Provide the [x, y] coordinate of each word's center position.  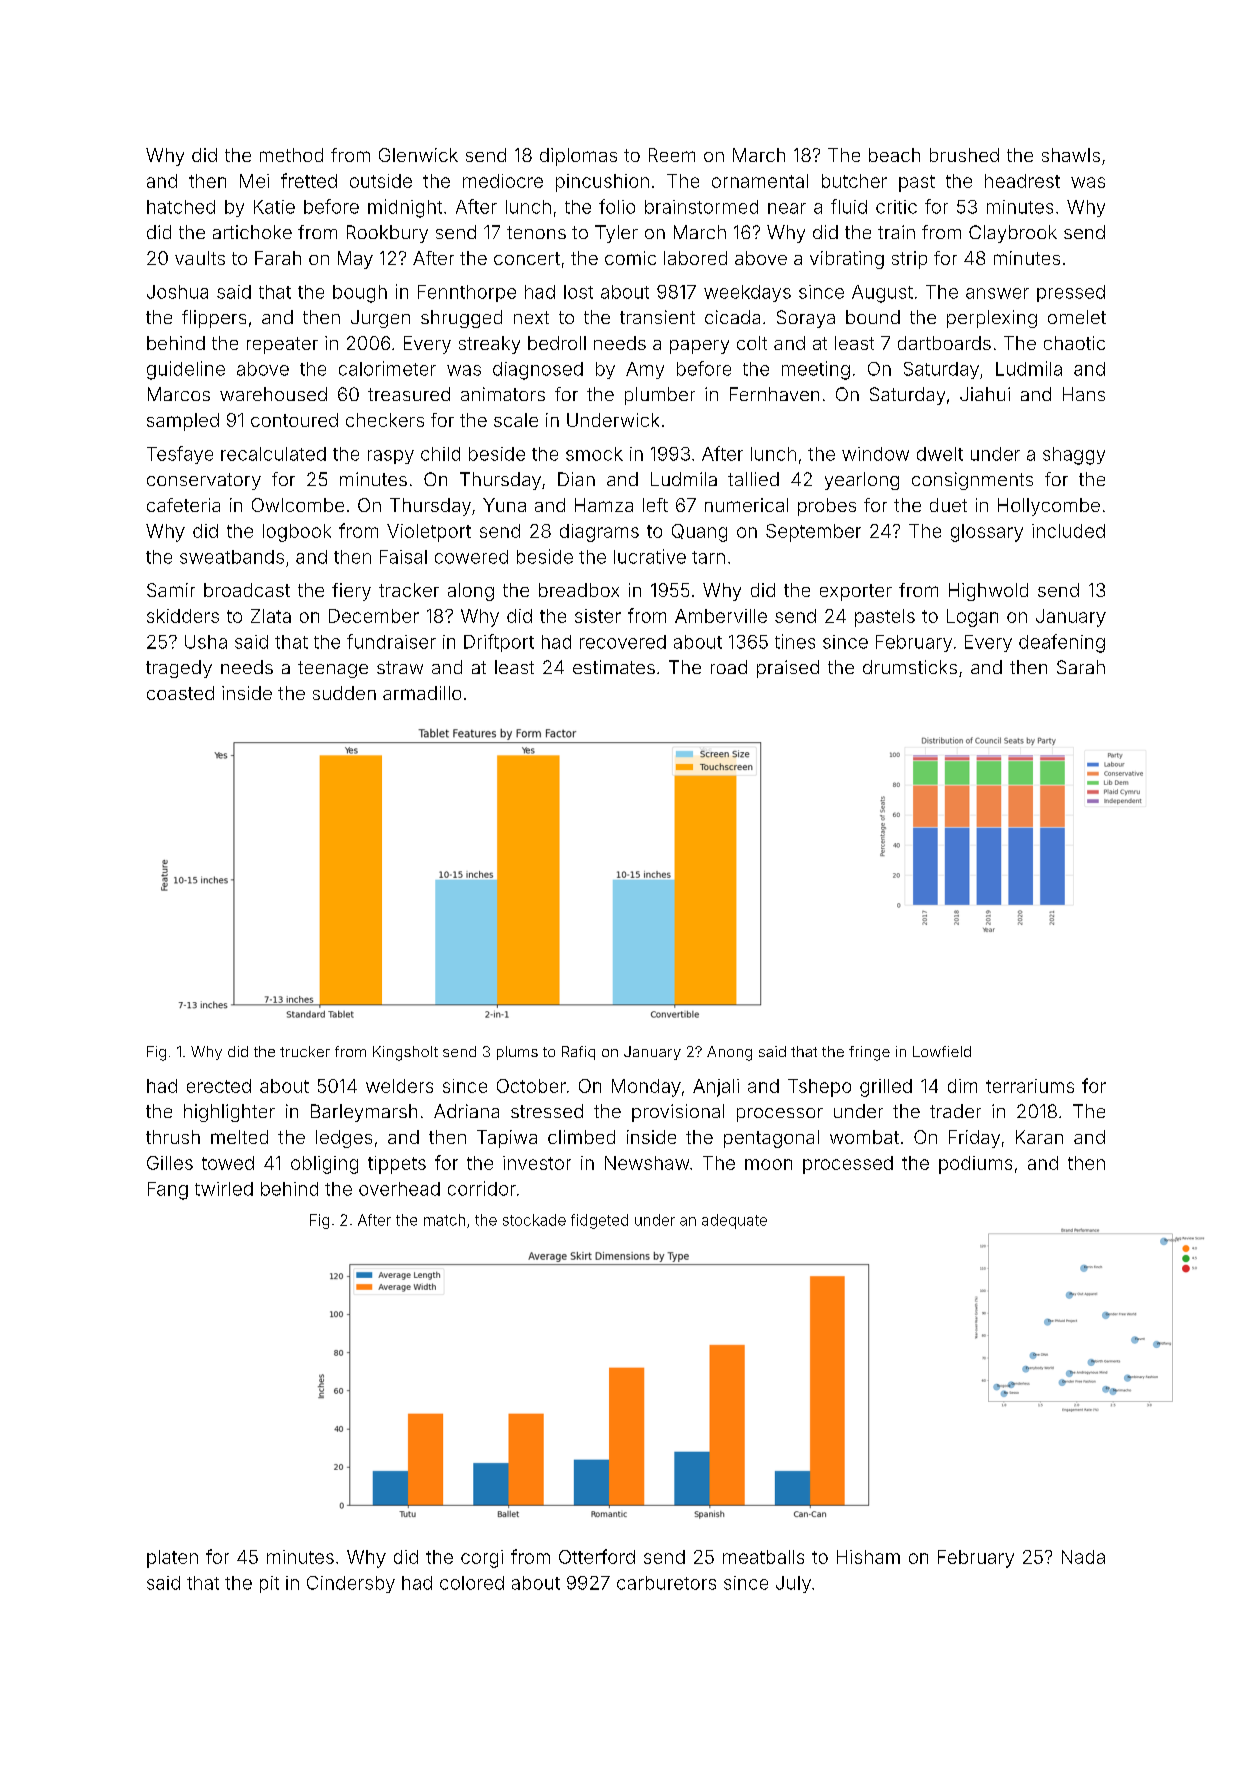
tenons [536, 232]
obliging [324, 1165]
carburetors [666, 1583]
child [440, 454]
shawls [1071, 155]
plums [517, 1053]
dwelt [940, 454]
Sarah [1081, 667]
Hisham [868, 1557]
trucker [305, 1051]
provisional [678, 1113]
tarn [708, 557]
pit [269, 1584]
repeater [282, 345]
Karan [1039, 1137]
